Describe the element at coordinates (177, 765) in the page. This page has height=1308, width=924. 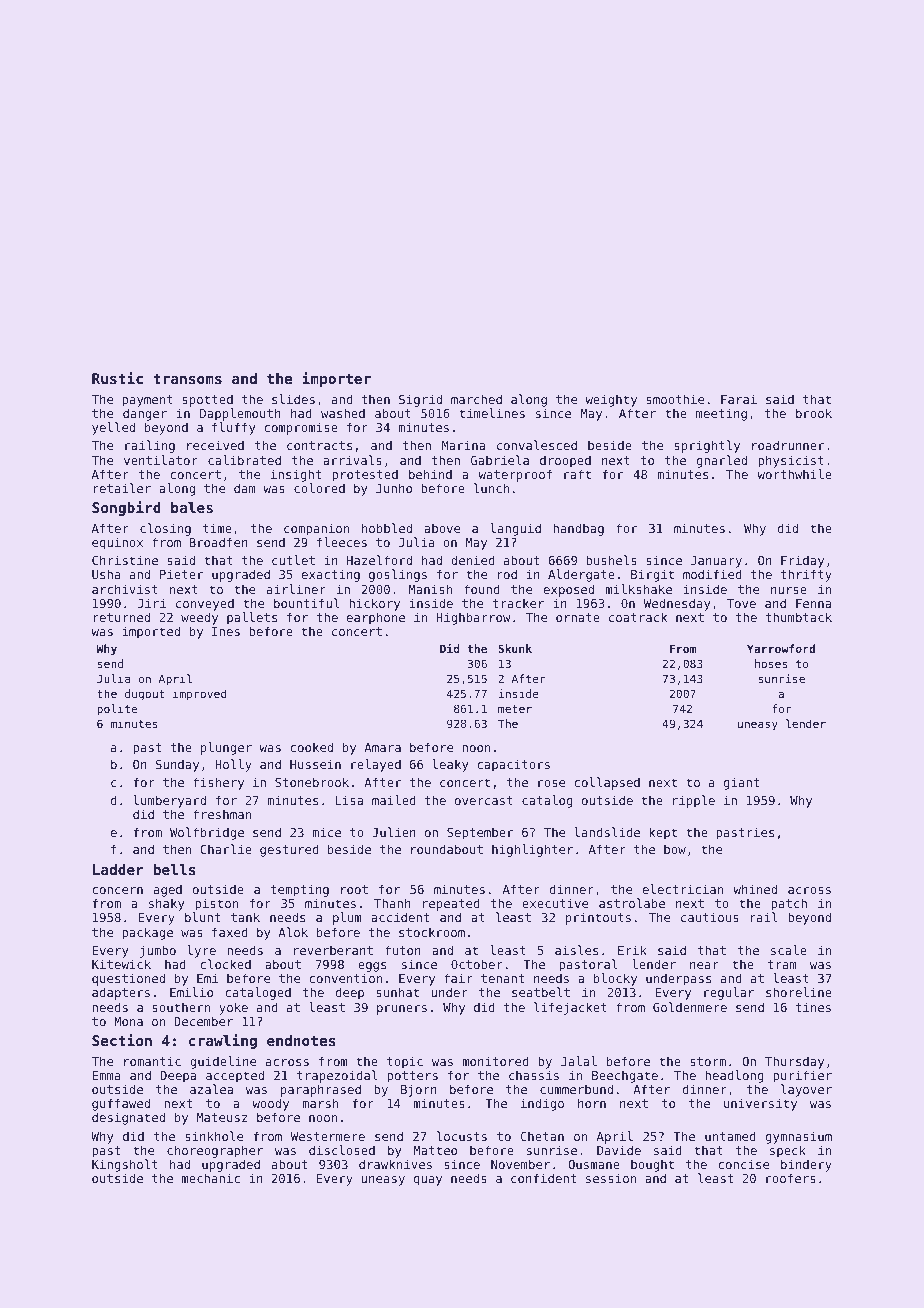
I see `Sunday` at that location.
